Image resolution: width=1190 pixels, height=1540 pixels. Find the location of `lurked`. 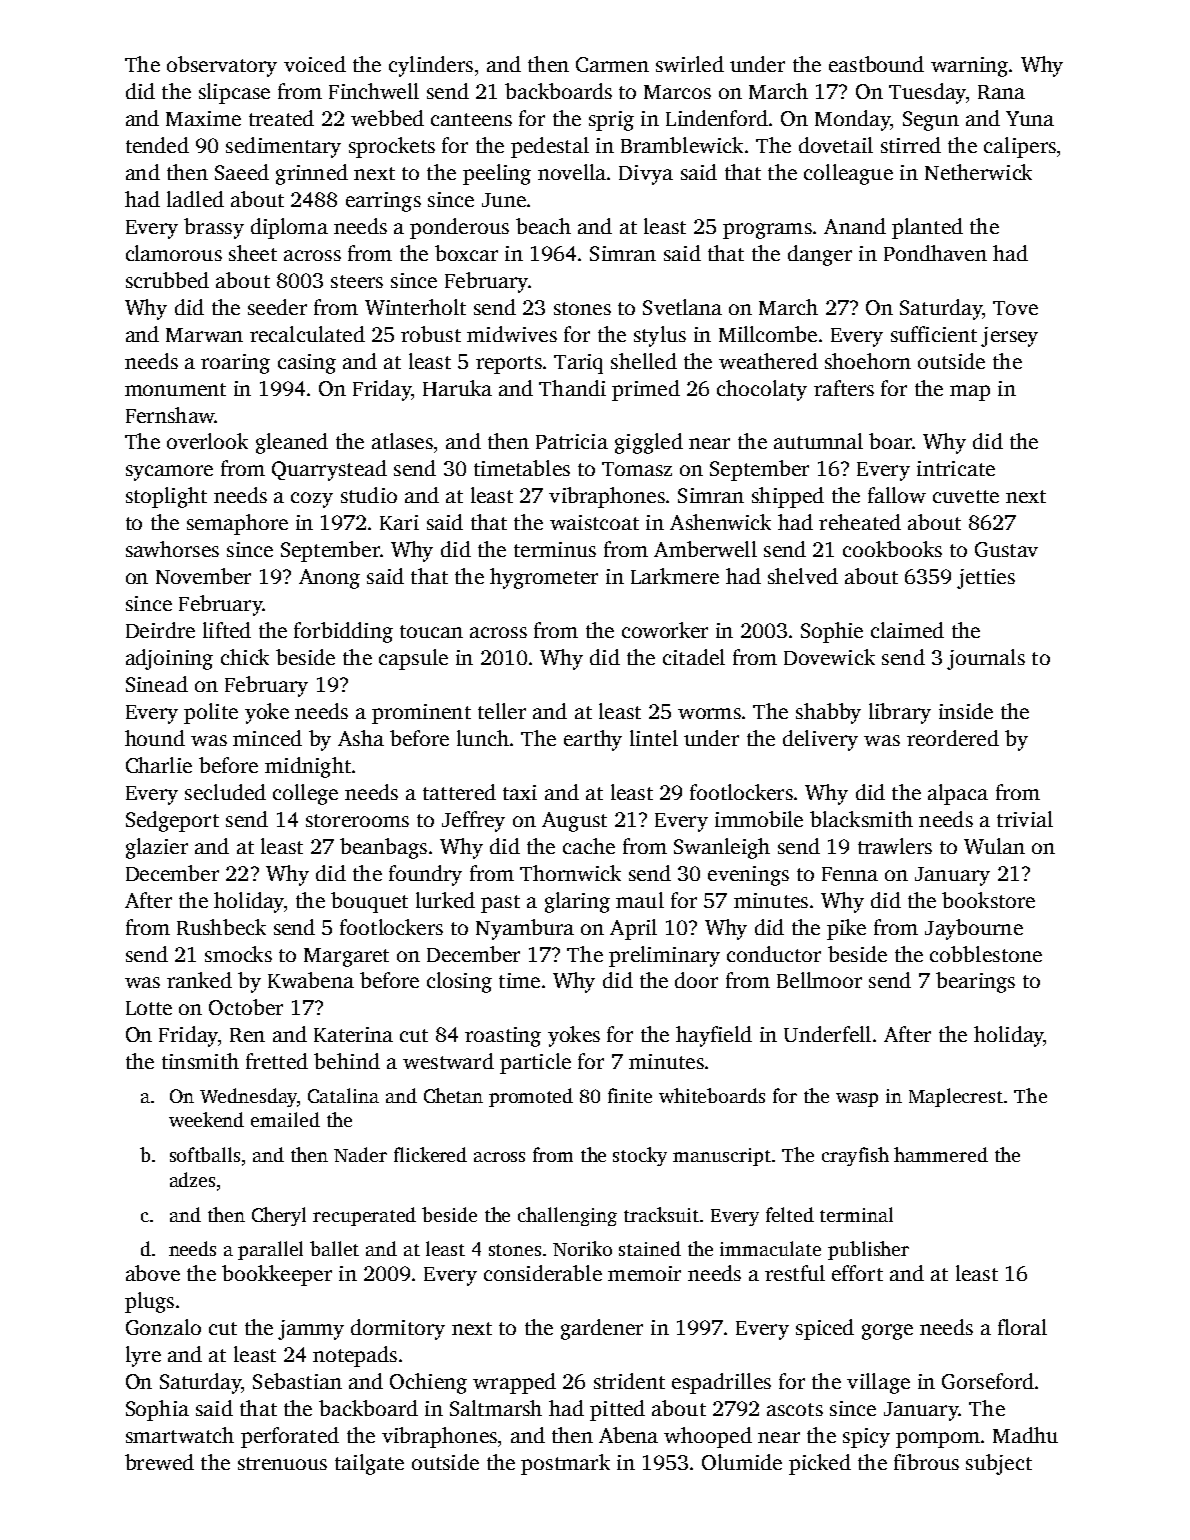

lurked is located at coordinates (445, 900).
